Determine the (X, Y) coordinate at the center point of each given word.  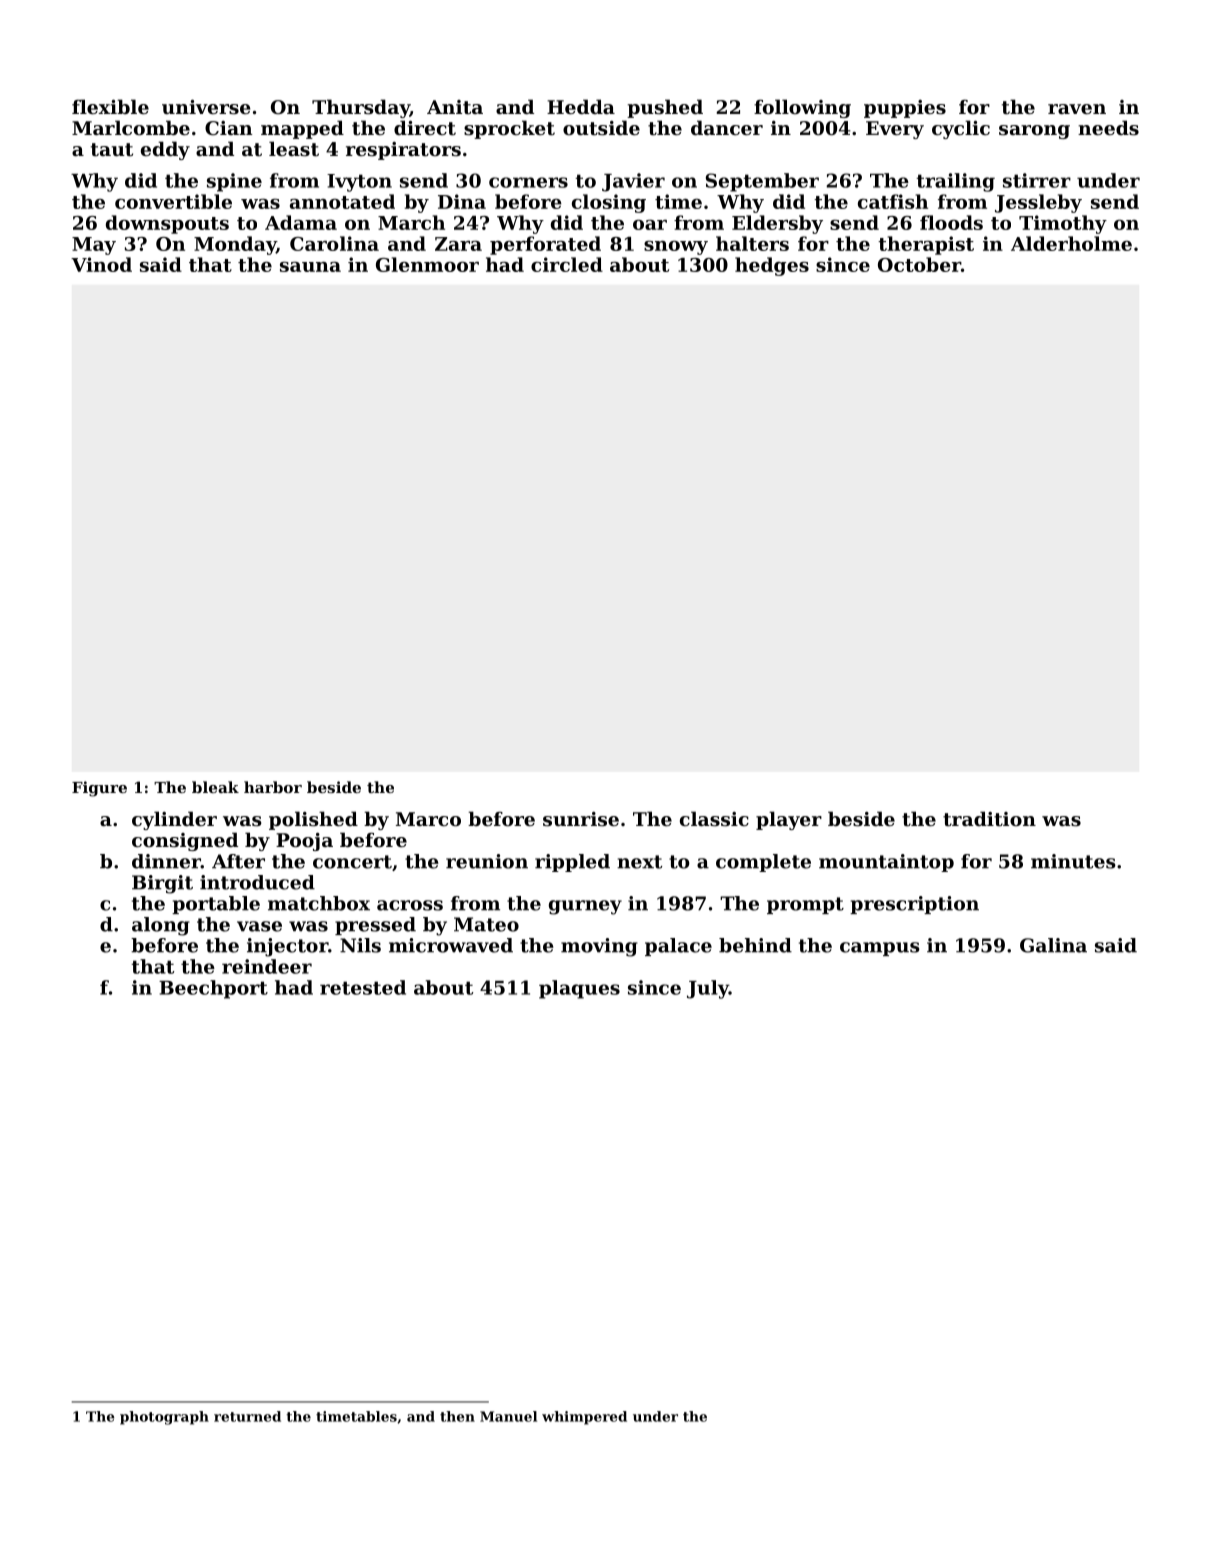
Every (895, 130)
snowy (676, 248)
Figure (99, 789)
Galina (1053, 945)
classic (714, 819)
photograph (164, 1418)
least (294, 149)
